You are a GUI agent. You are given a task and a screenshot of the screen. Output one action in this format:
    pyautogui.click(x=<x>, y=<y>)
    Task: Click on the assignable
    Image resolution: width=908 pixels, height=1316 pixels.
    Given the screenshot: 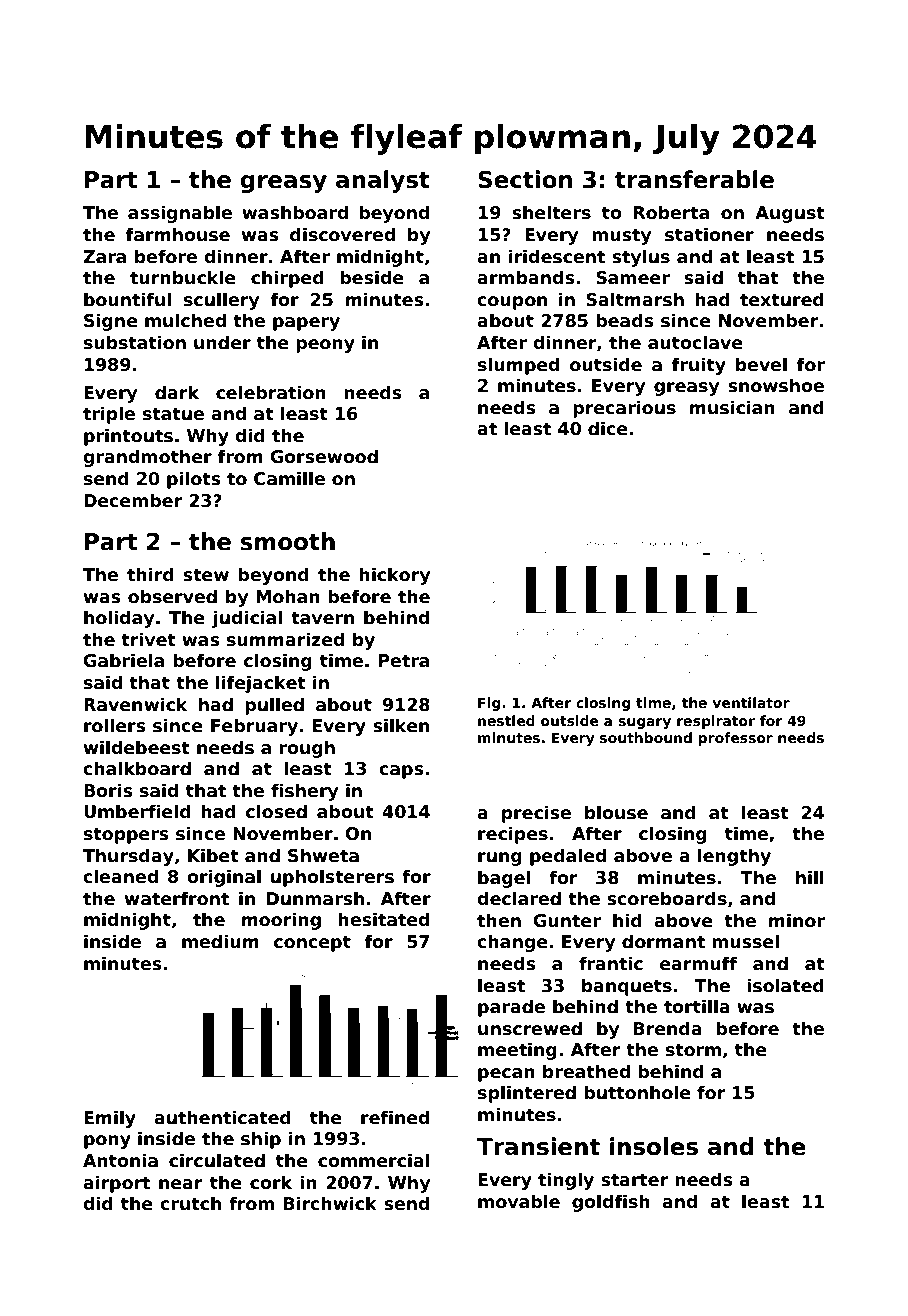 What is the action you would take?
    pyautogui.click(x=180, y=214)
